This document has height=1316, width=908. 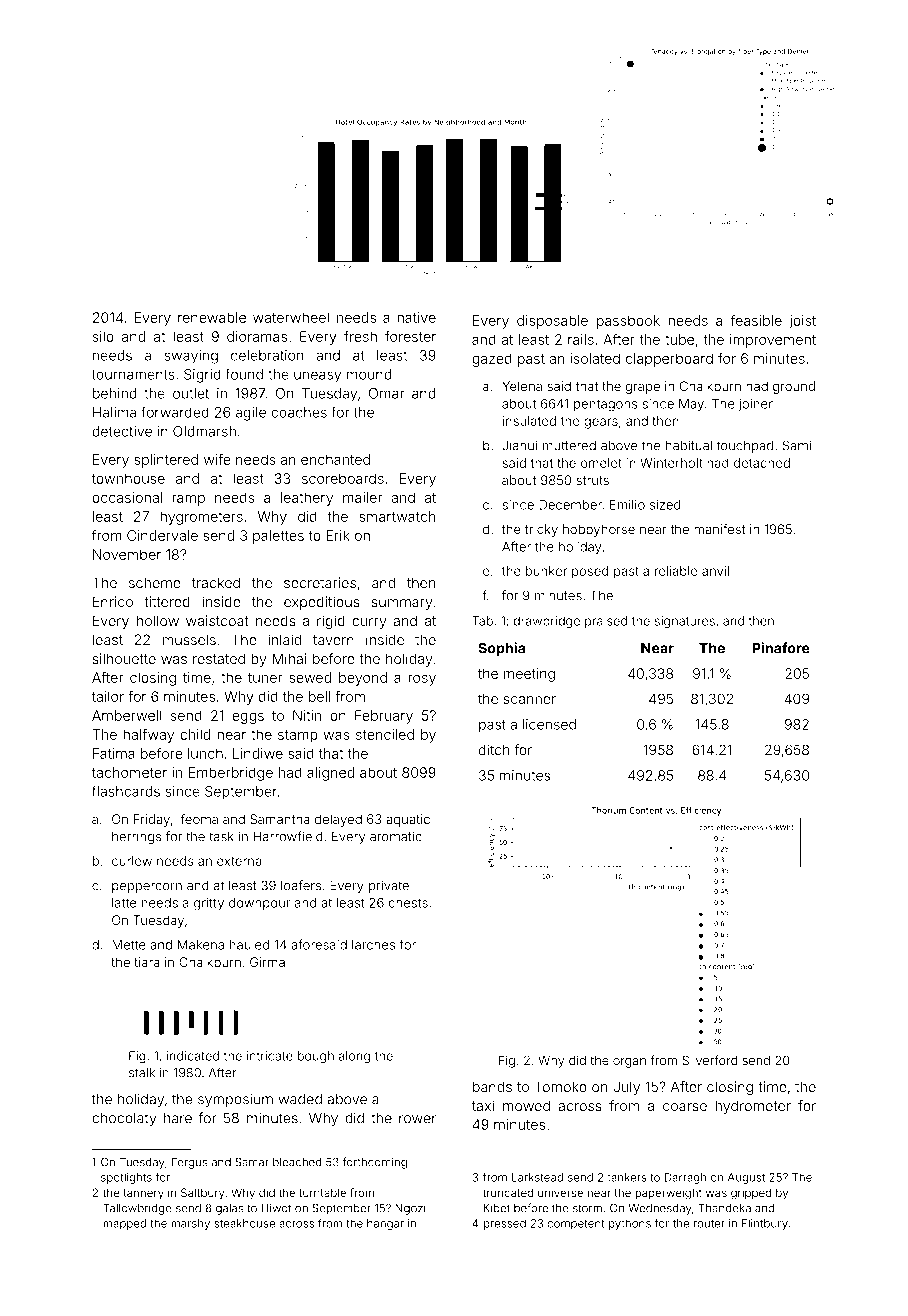 What do you see at coordinates (192, 1056) in the document?
I see `indicated` at bounding box center [192, 1056].
